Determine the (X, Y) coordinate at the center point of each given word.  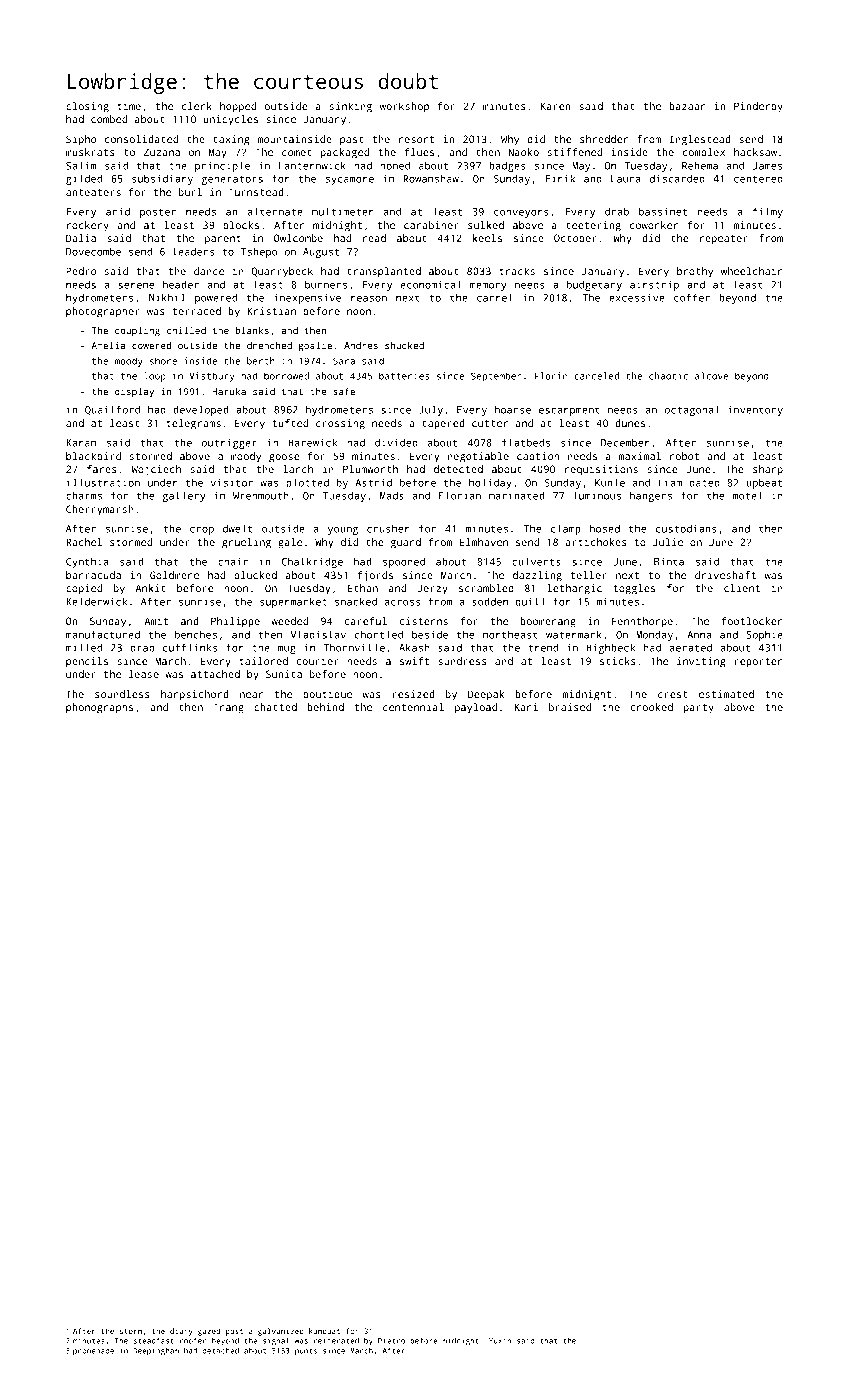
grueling (246, 543)
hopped (238, 107)
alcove (711, 376)
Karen (556, 106)
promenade (93, 1351)
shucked (404, 345)
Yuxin (500, 1341)
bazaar (687, 106)
